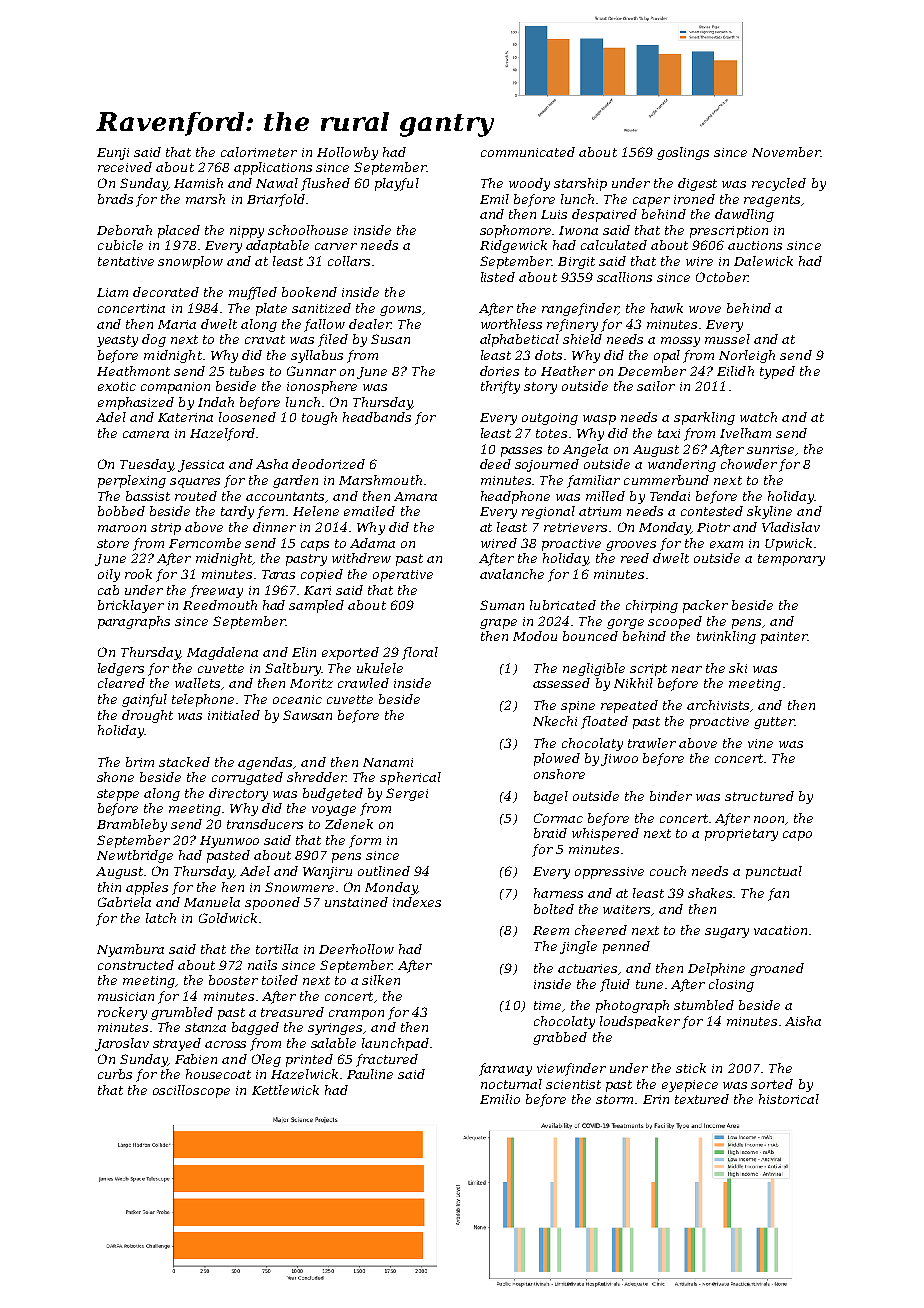 This screenshot has height=1308, width=924. Describe the element at coordinates (784, 638) in the screenshot. I see `painter` at that location.
